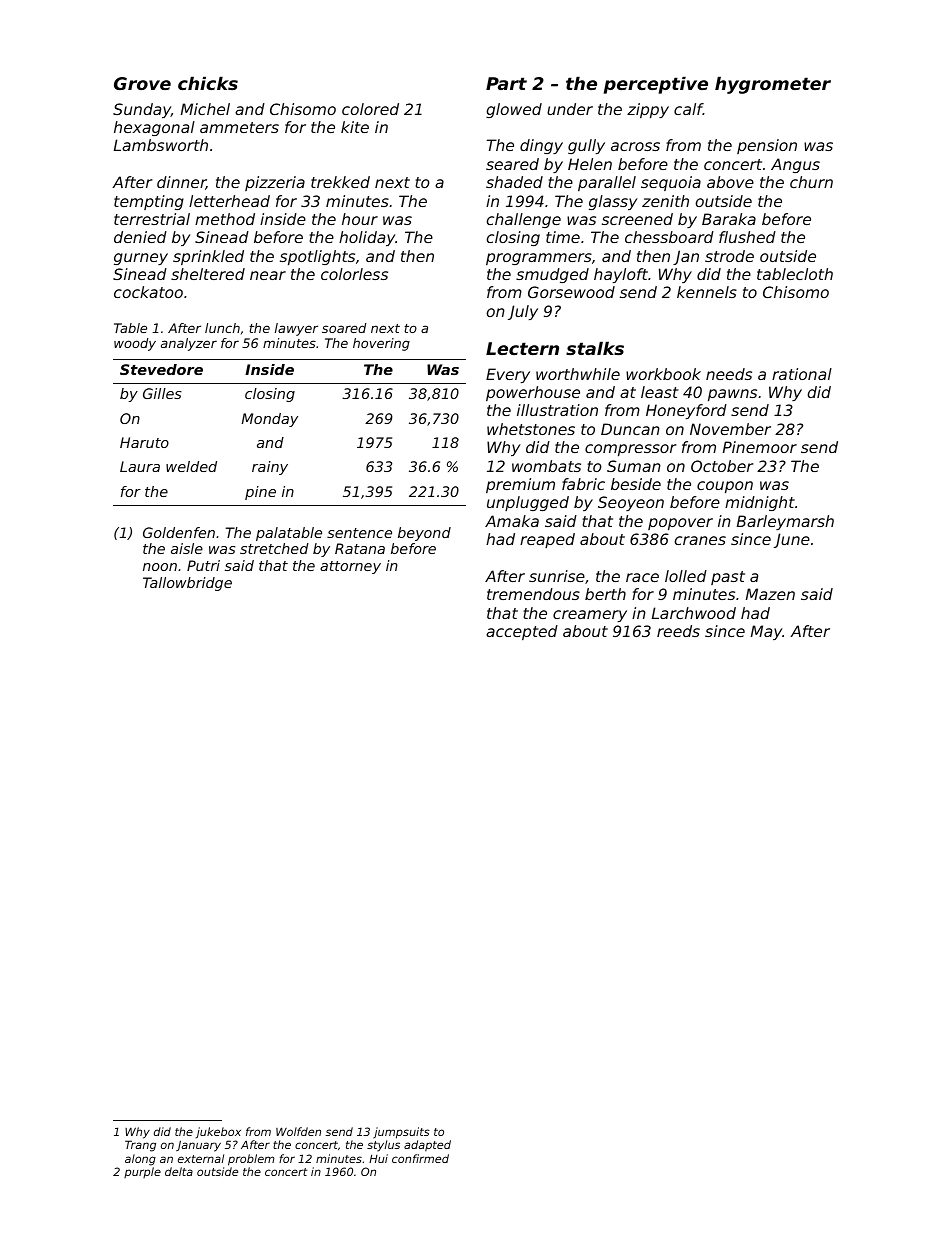 The height and width of the screenshot is (1233, 952). Describe the element at coordinates (656, 85) in the screenshot. I see `perceptive` at that location.
